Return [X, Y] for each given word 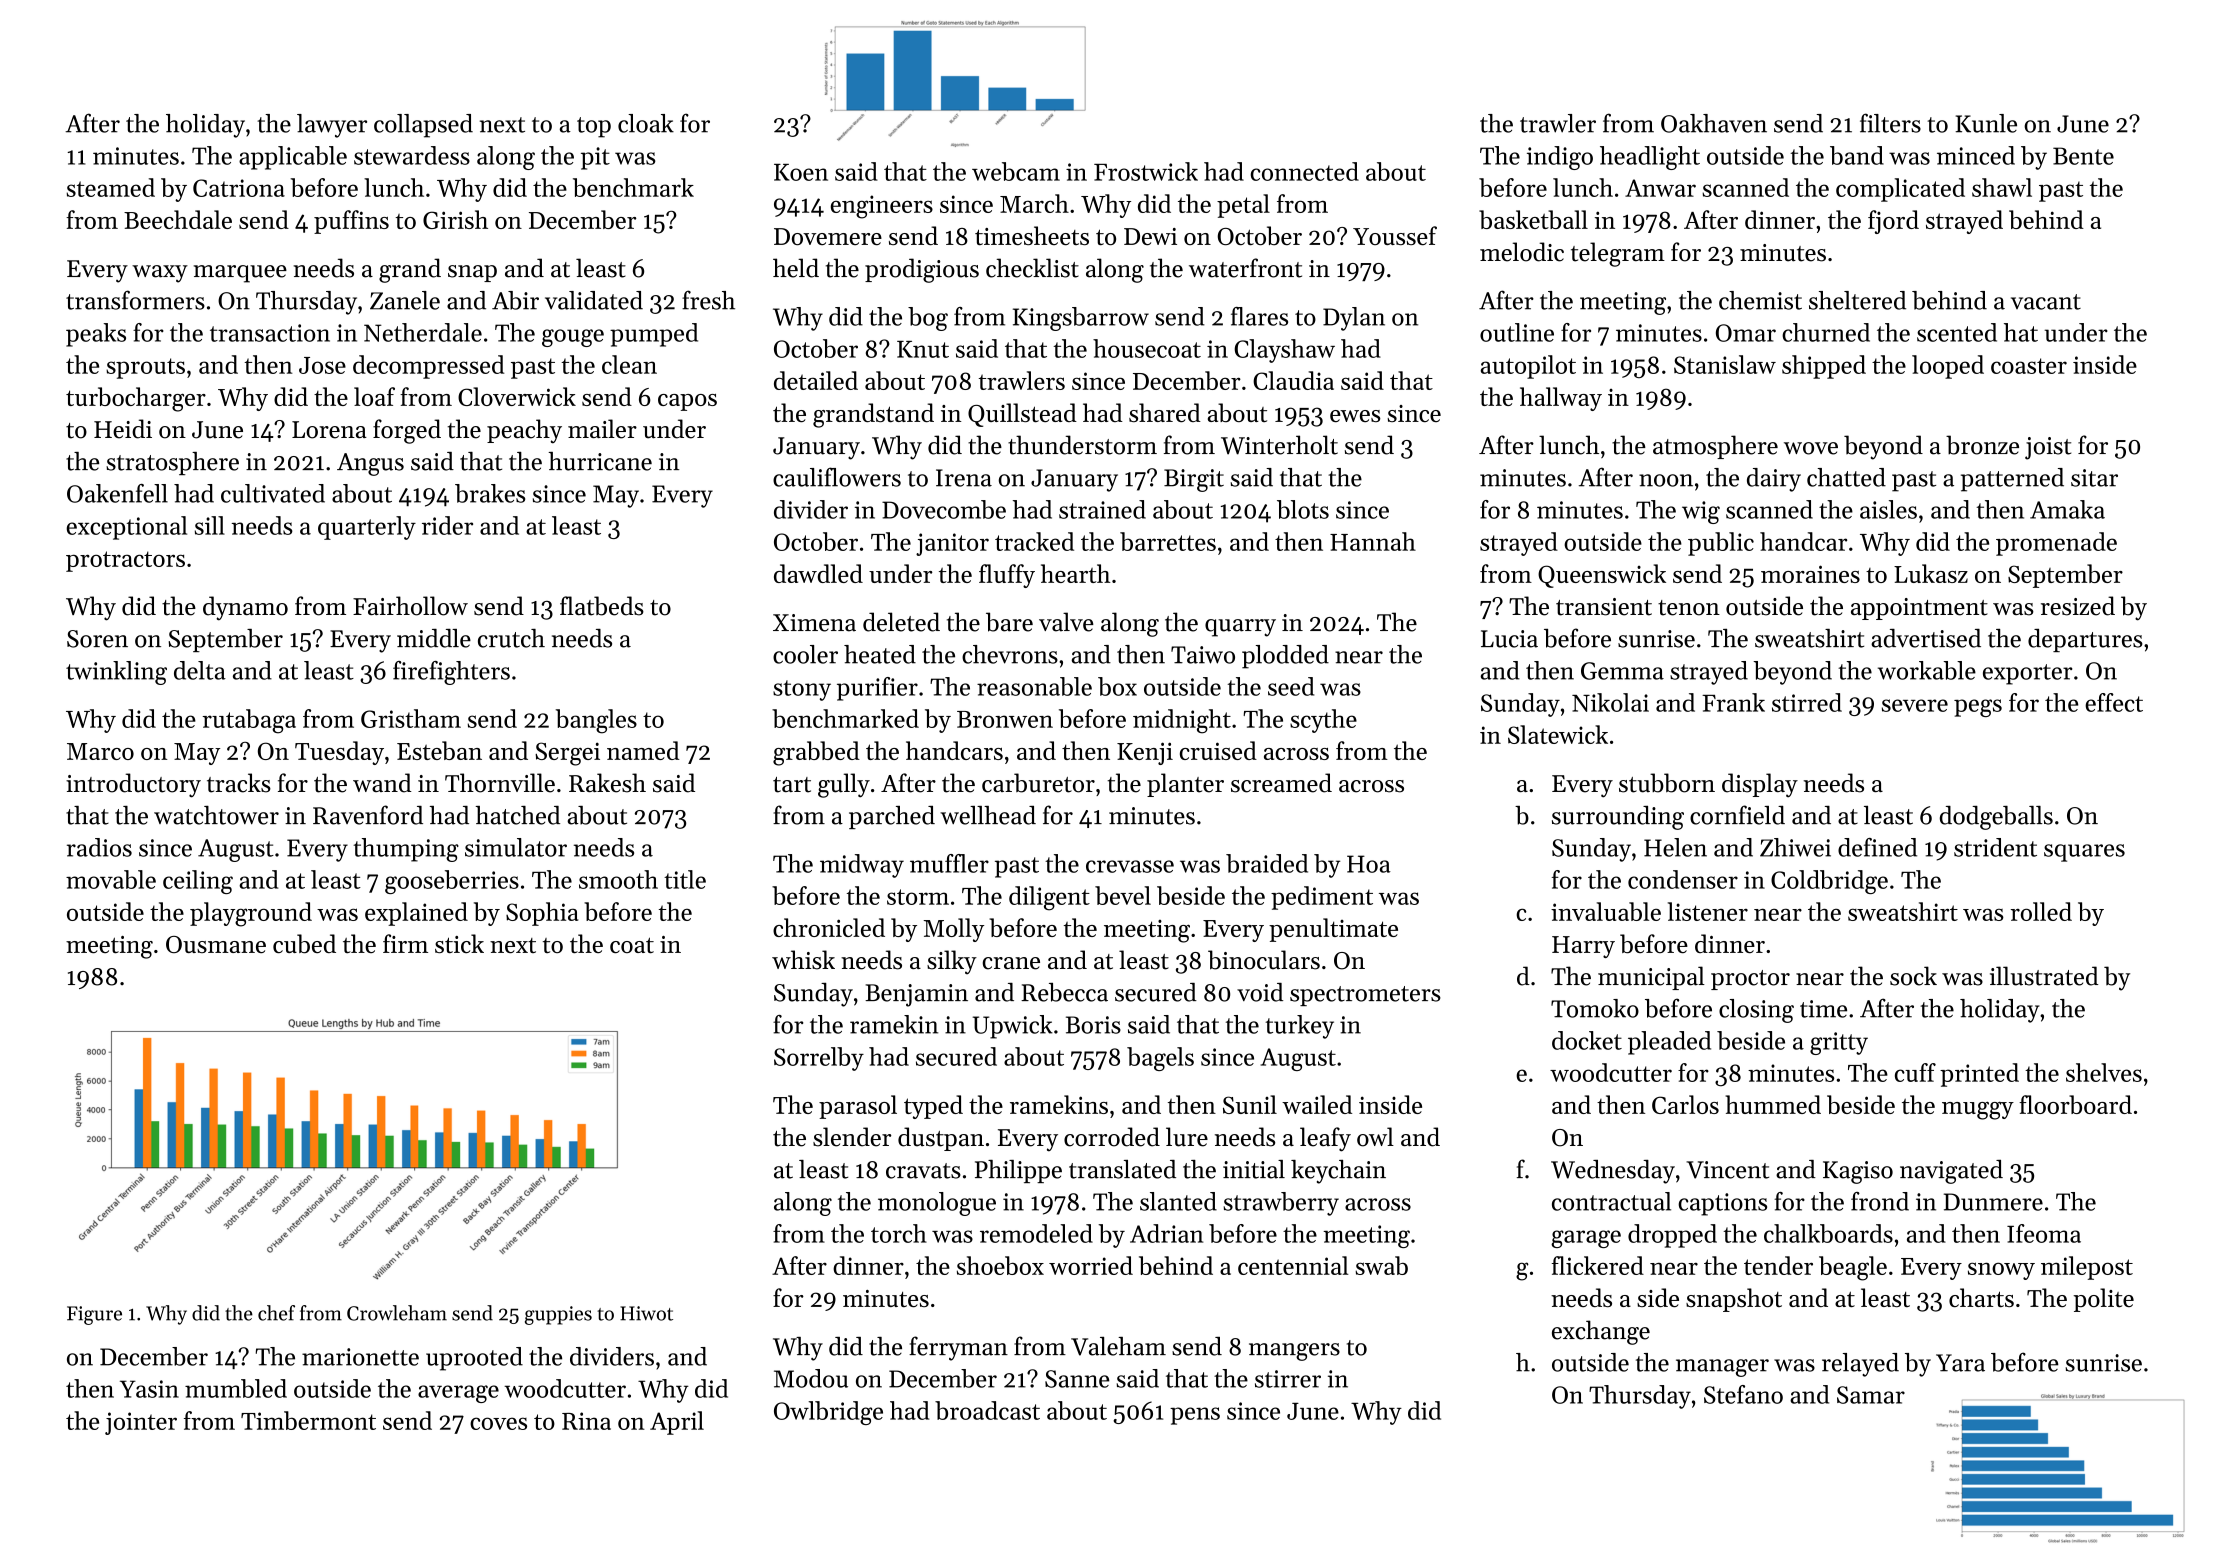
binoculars [1264, 960]
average [458, 1394]
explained [416, 914]
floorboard [2075, 1104]
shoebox [1000, 1265]
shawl [2002, 187]
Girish [455, 219]
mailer [602, 429]
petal [1243, 206]
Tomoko [1595, 1008]
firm [405, 943]
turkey [1299, 1027]
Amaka [2067, 509]
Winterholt [1279, 445]
